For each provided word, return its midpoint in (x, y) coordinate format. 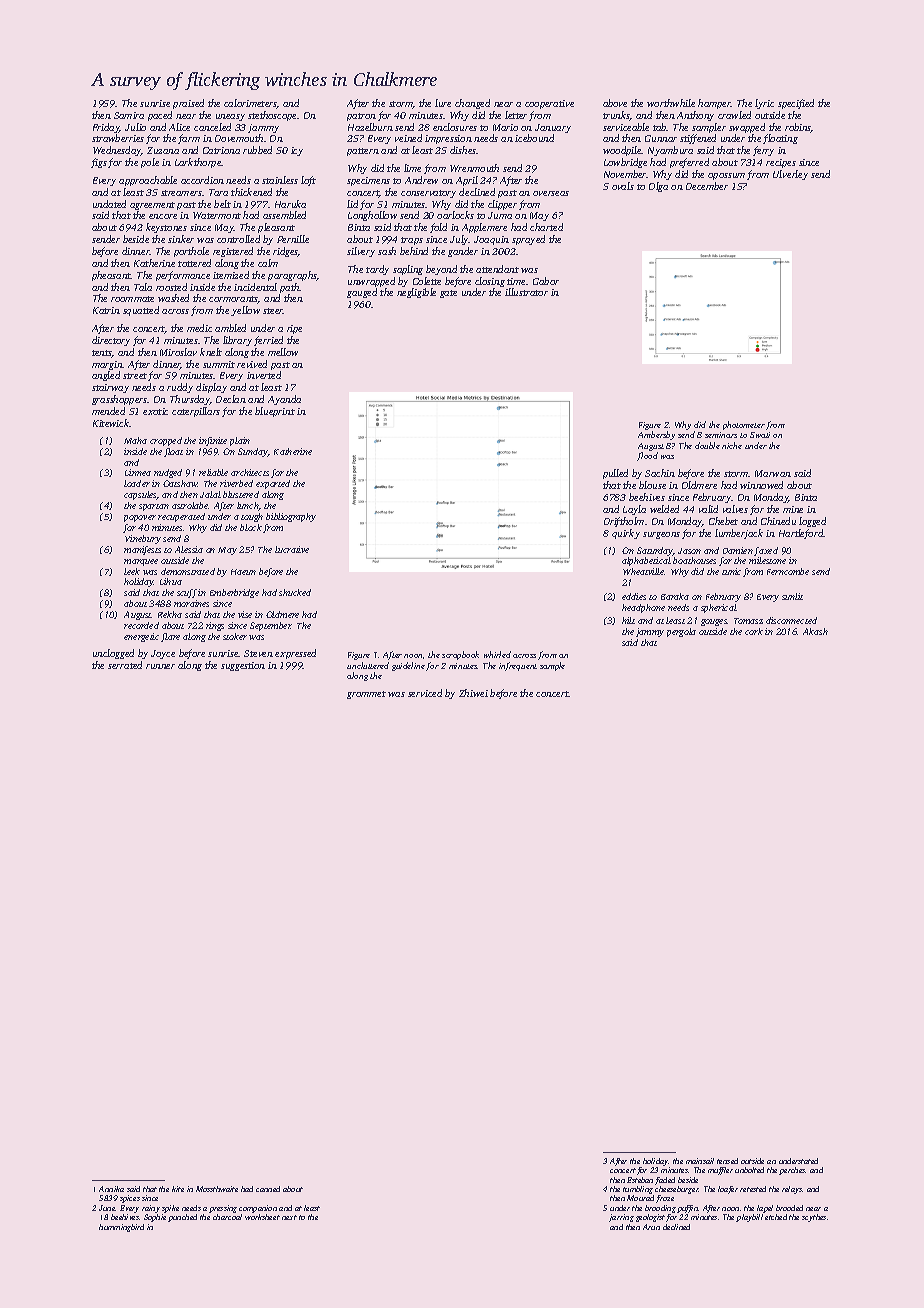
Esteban (640, 1180)
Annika (111, 1189)
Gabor (546, 281)
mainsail (700, 1161)
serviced (425, 693)
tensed (727, 1161)
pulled (615, 474)
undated (109, 204)
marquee (141, 562)
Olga (658, 187)
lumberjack (739, 534)
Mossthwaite (217, 1189)
